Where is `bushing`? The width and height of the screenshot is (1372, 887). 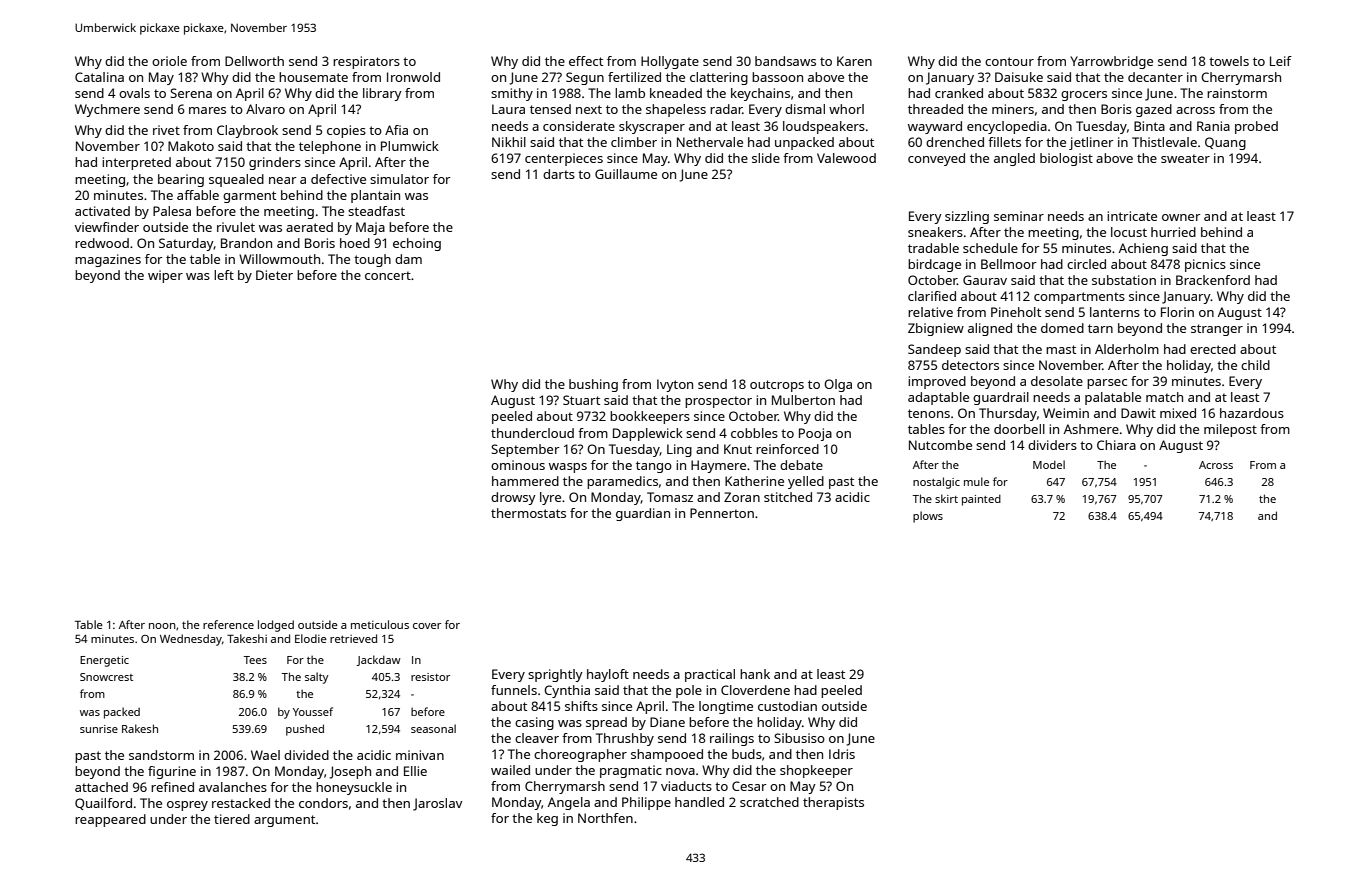
bushing is located at coordinates (593, 385).
